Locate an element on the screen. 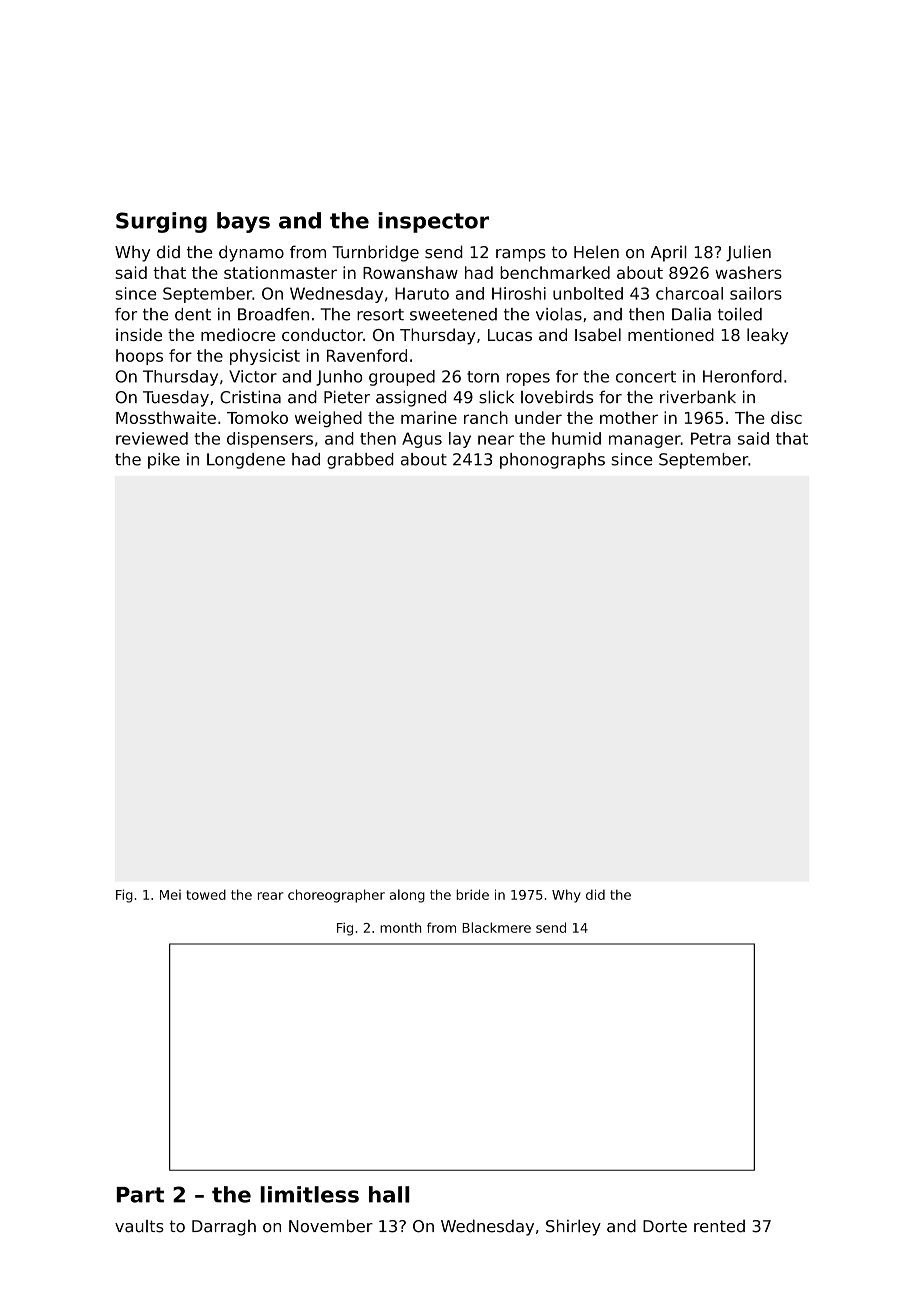  Petra is located at coordinates (711, 438).
